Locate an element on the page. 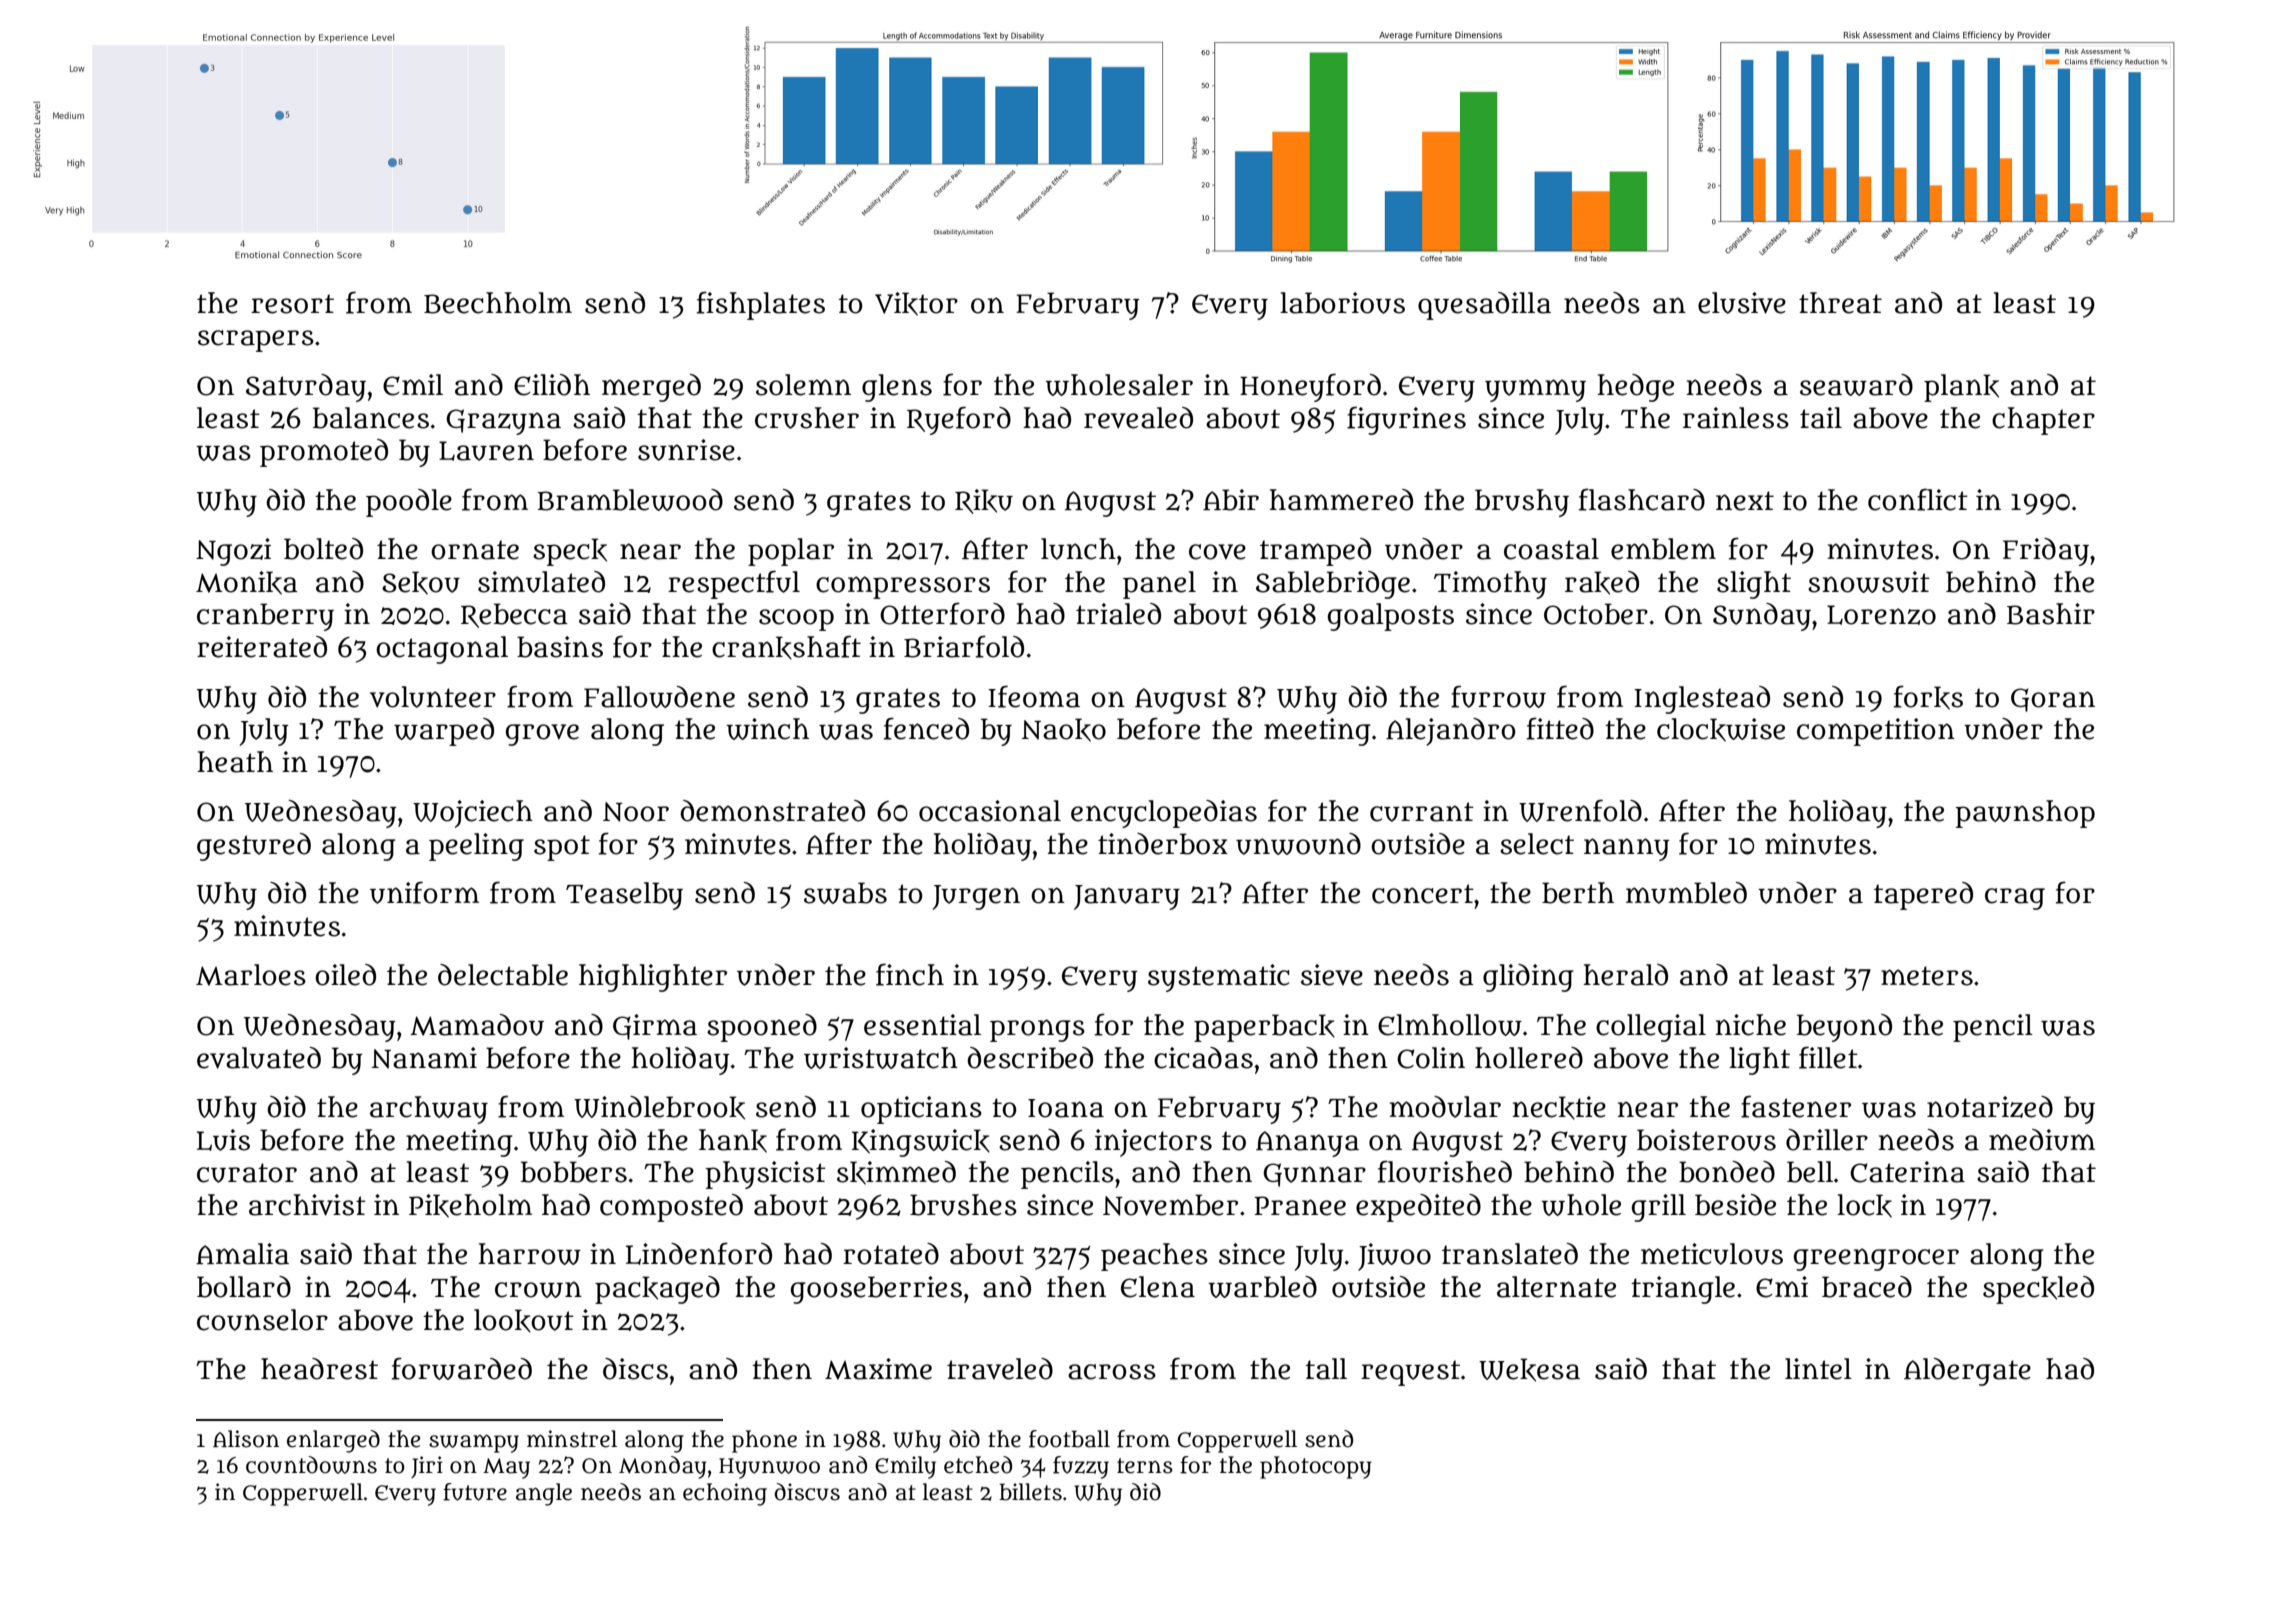  packaged is located at coordinates (657, 1290).
